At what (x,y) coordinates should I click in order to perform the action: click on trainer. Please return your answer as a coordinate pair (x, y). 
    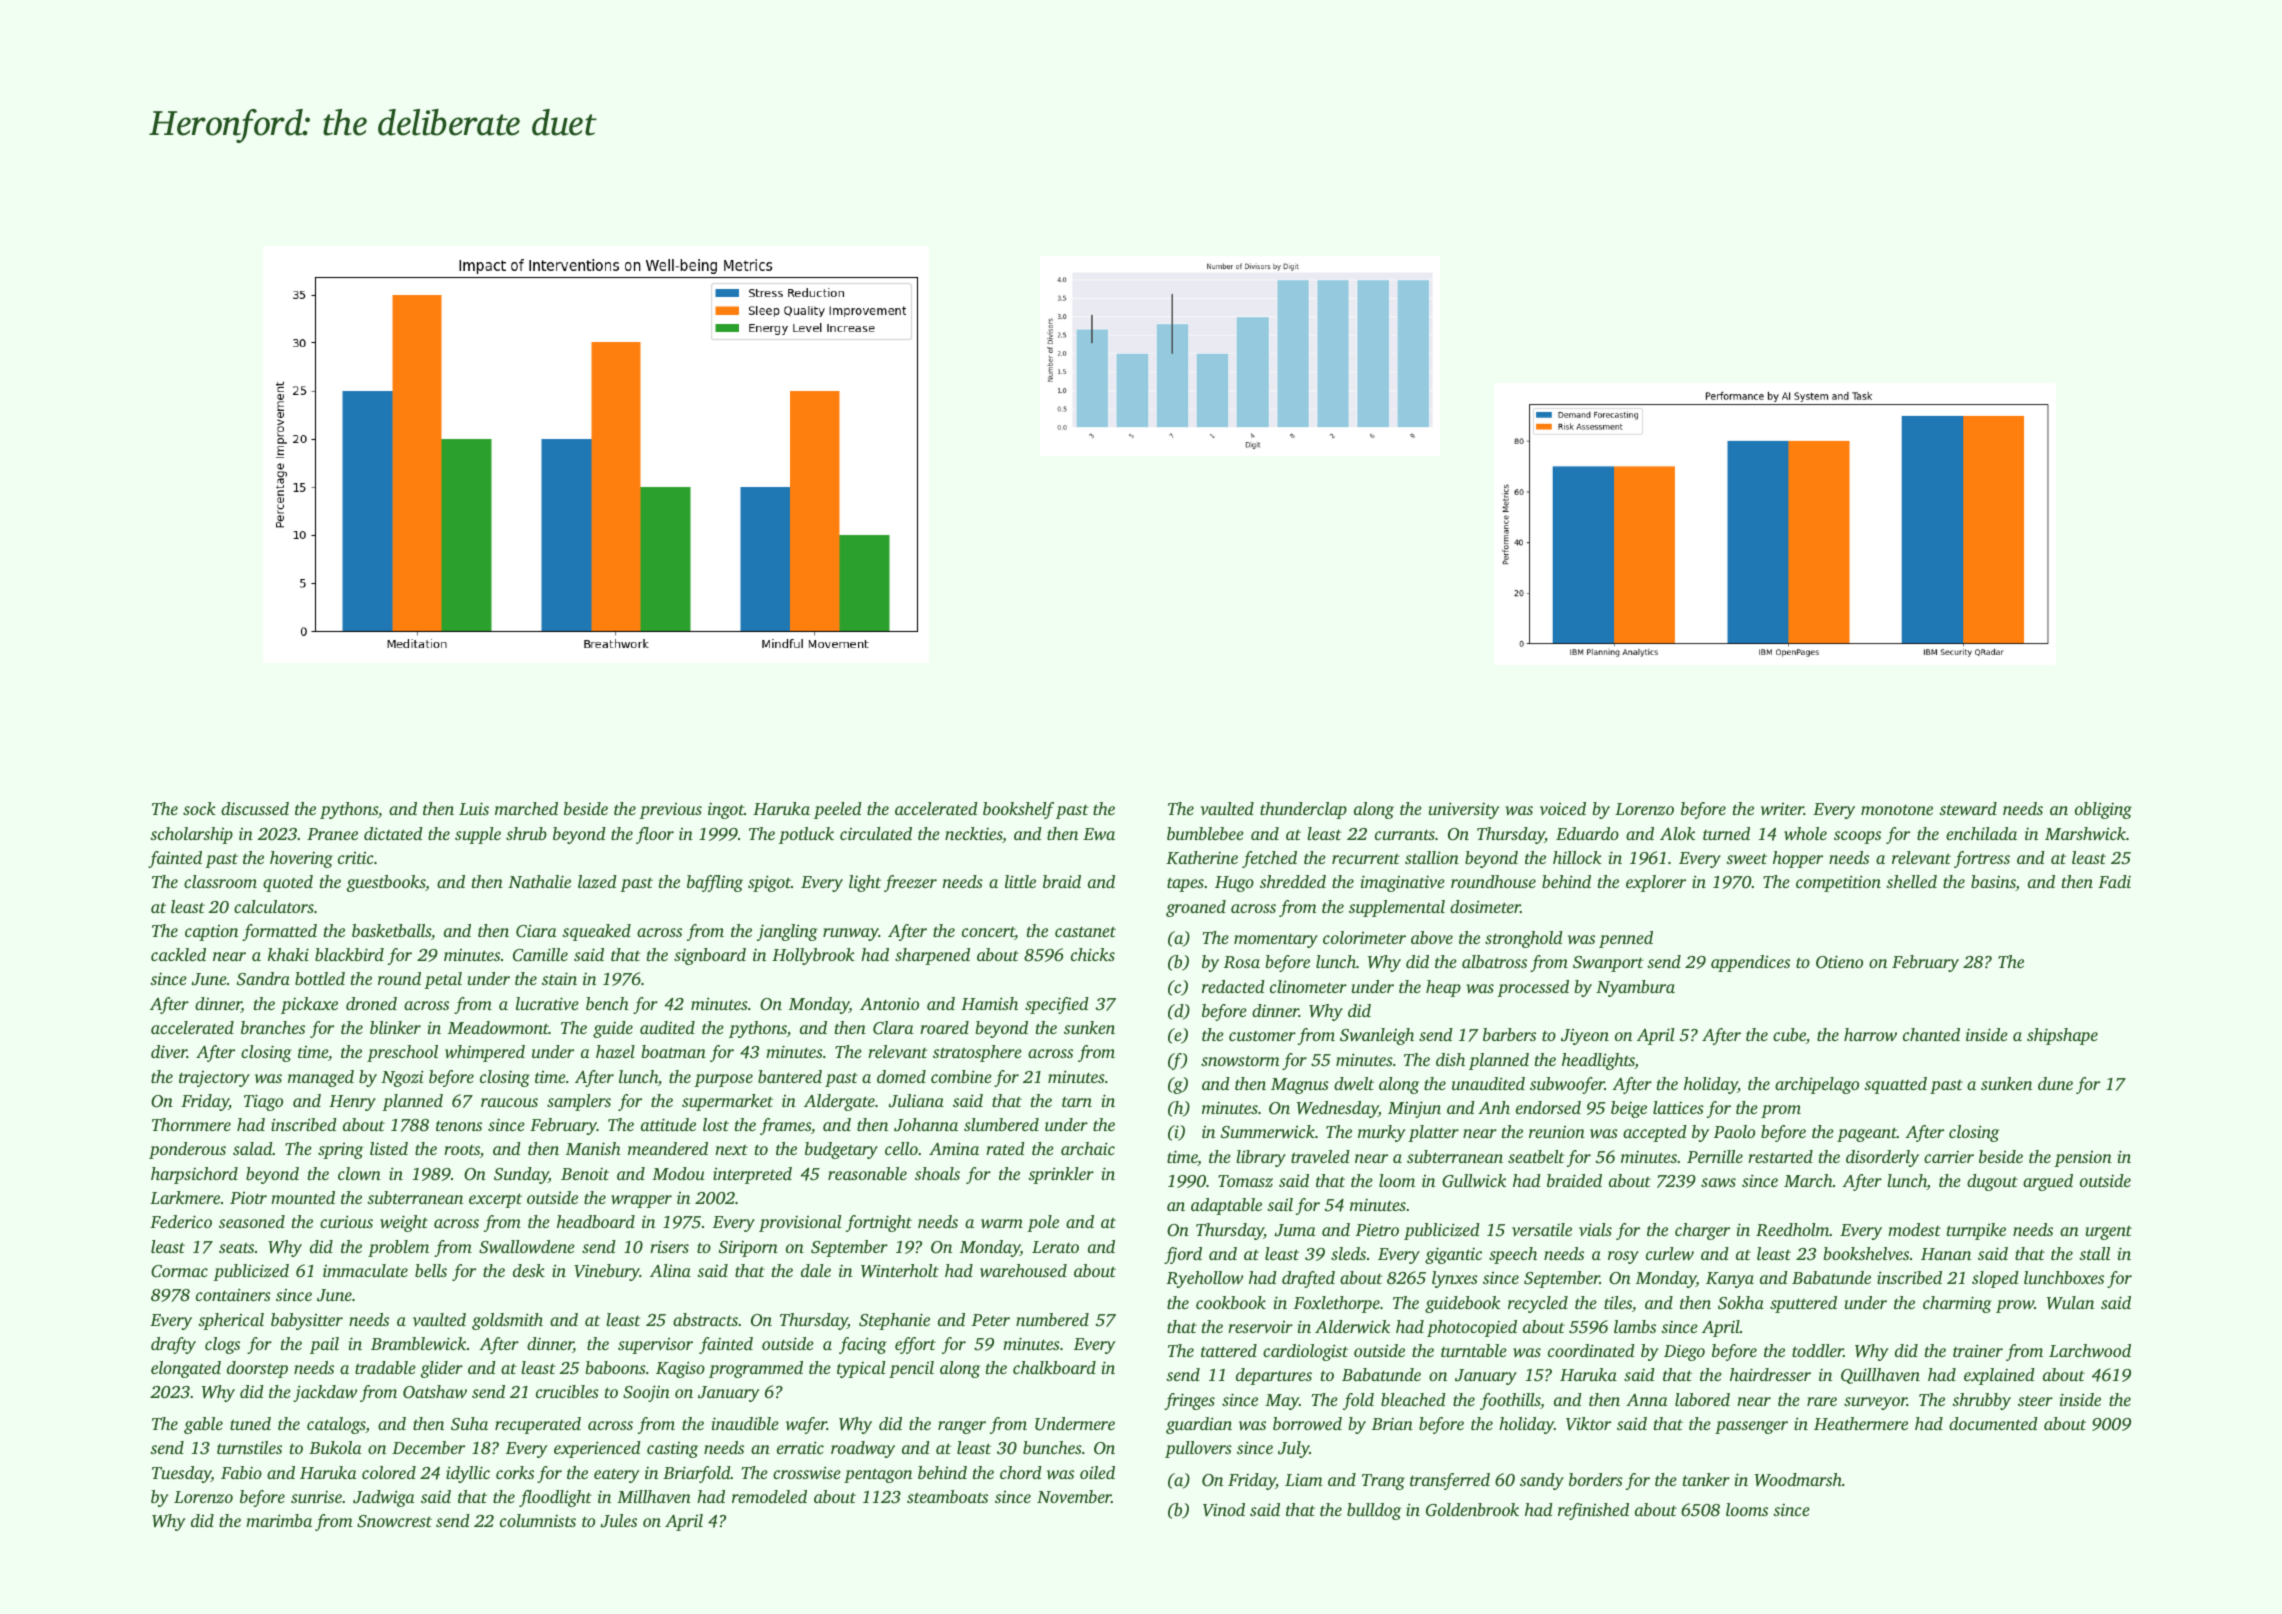
    Looking at the image, I should click on (1978, 1350).
